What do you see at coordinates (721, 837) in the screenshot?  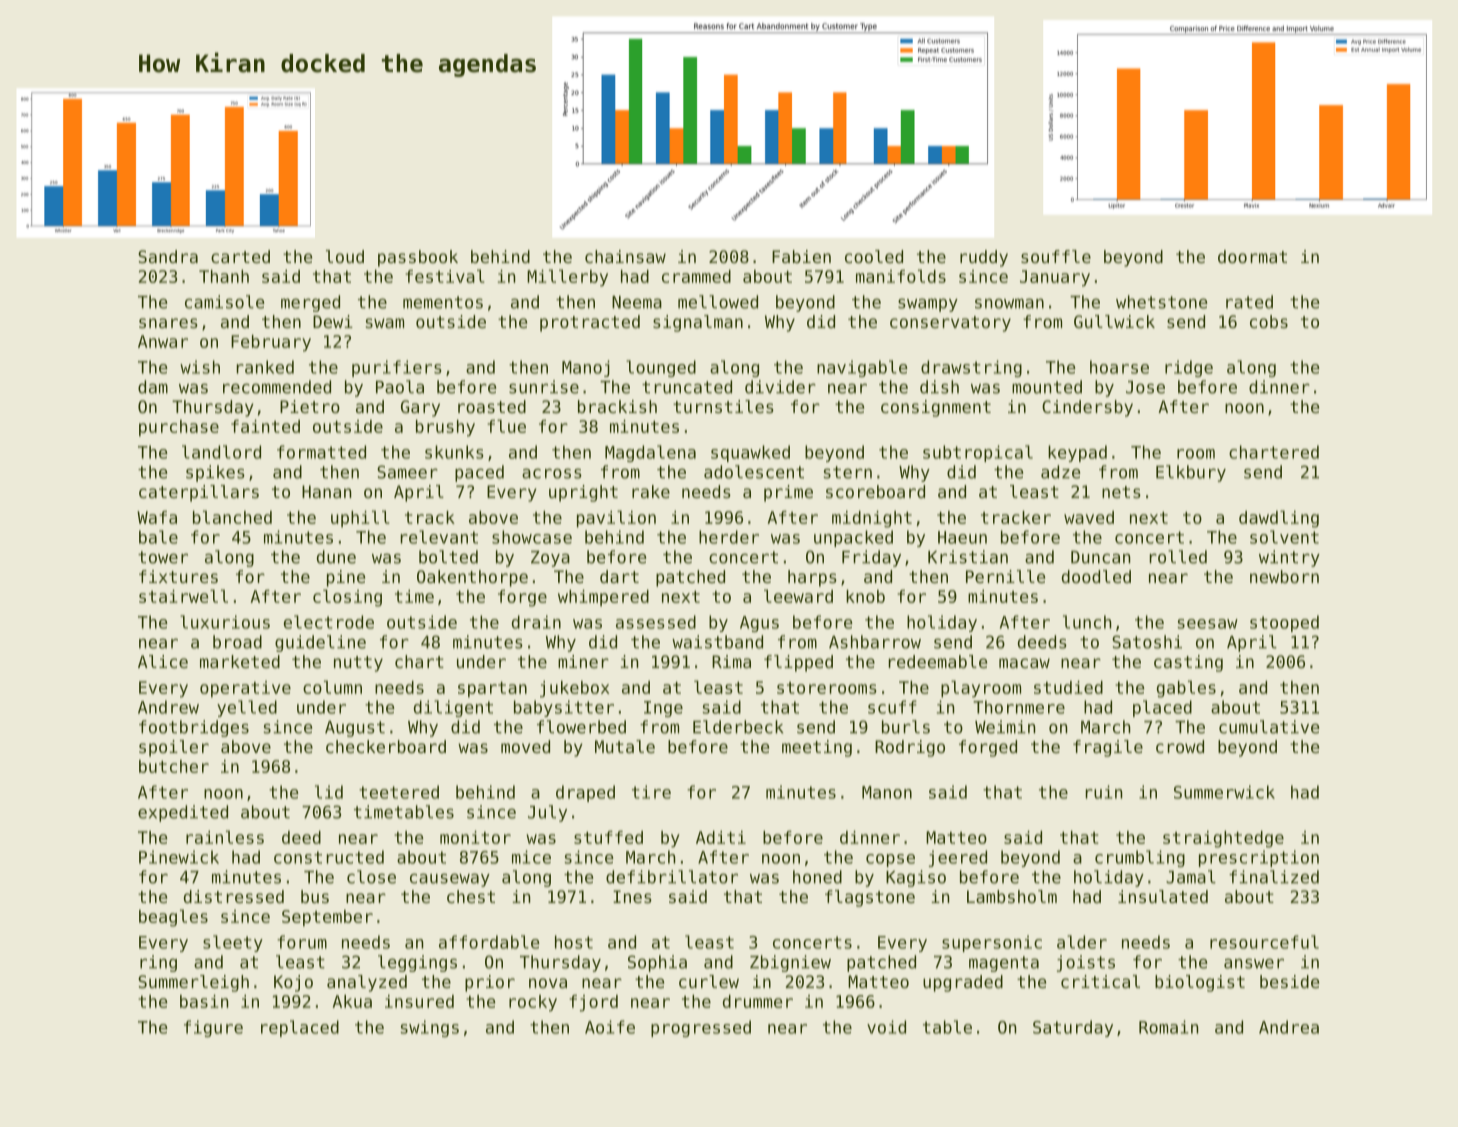 I see `Aditi` at bounding box center [721, 837].
